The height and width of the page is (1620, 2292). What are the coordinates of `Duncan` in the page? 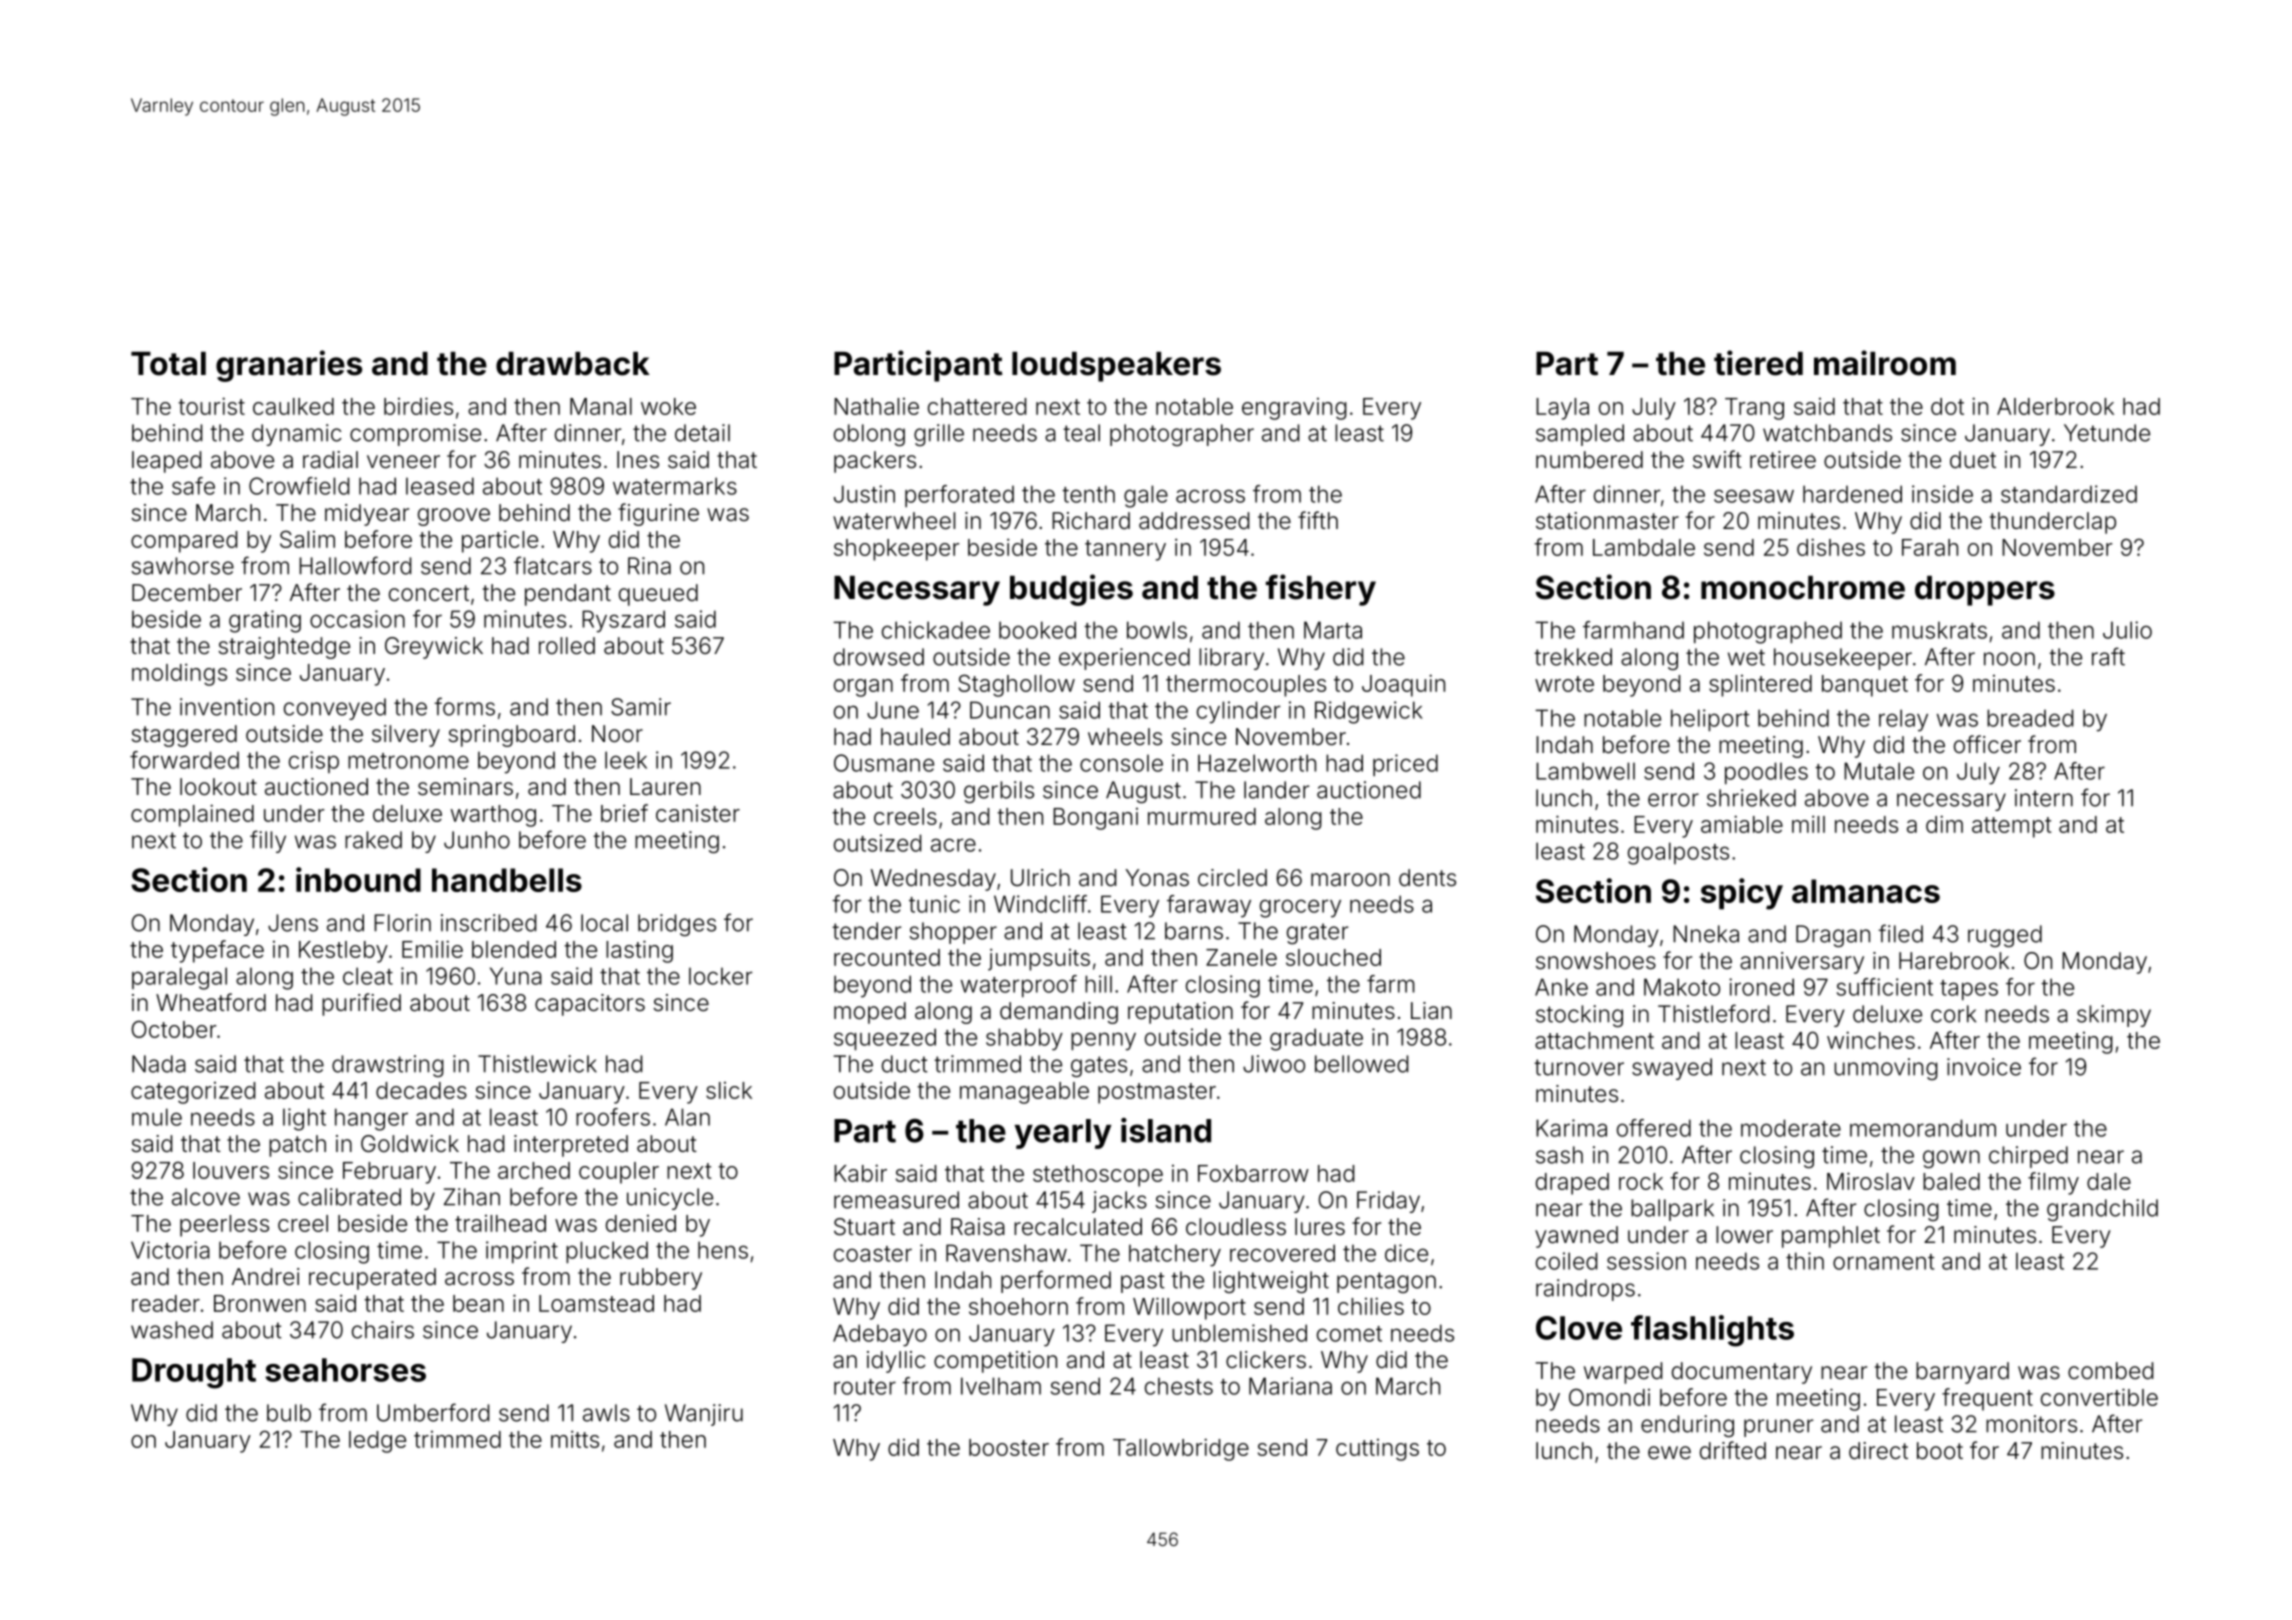 It's located at (1010, 710).
